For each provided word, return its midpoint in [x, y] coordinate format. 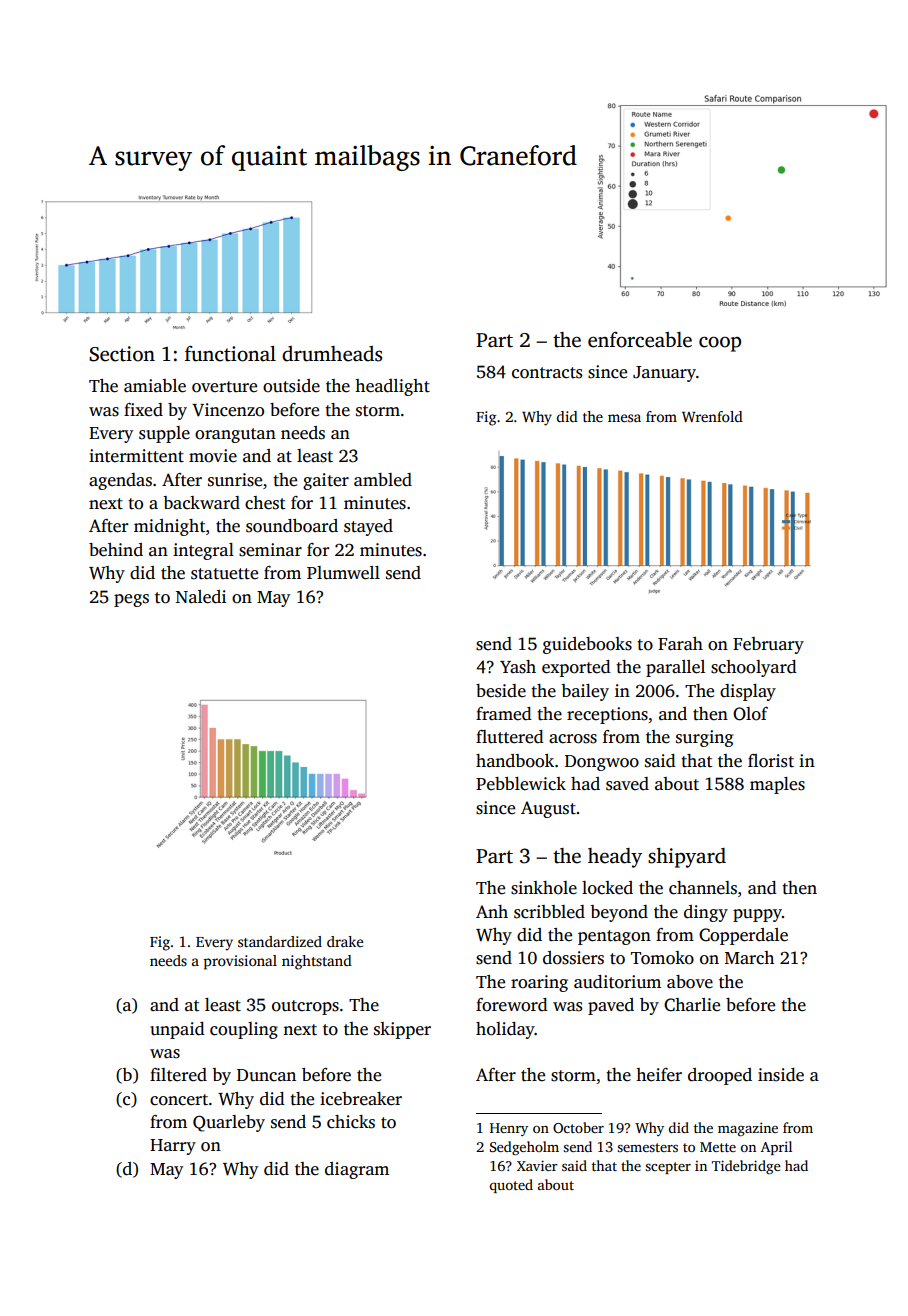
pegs [131, 600]
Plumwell [343, 573]
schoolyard [754, 668]
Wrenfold [712, 416]
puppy [757, 915]
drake [345, 941]
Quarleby [229, 1123]
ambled [383, 480]
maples [777, 785]
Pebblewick [521, 784]
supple [164, 434]
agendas [120, 481]
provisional [240, 962]
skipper [402, 1030]
